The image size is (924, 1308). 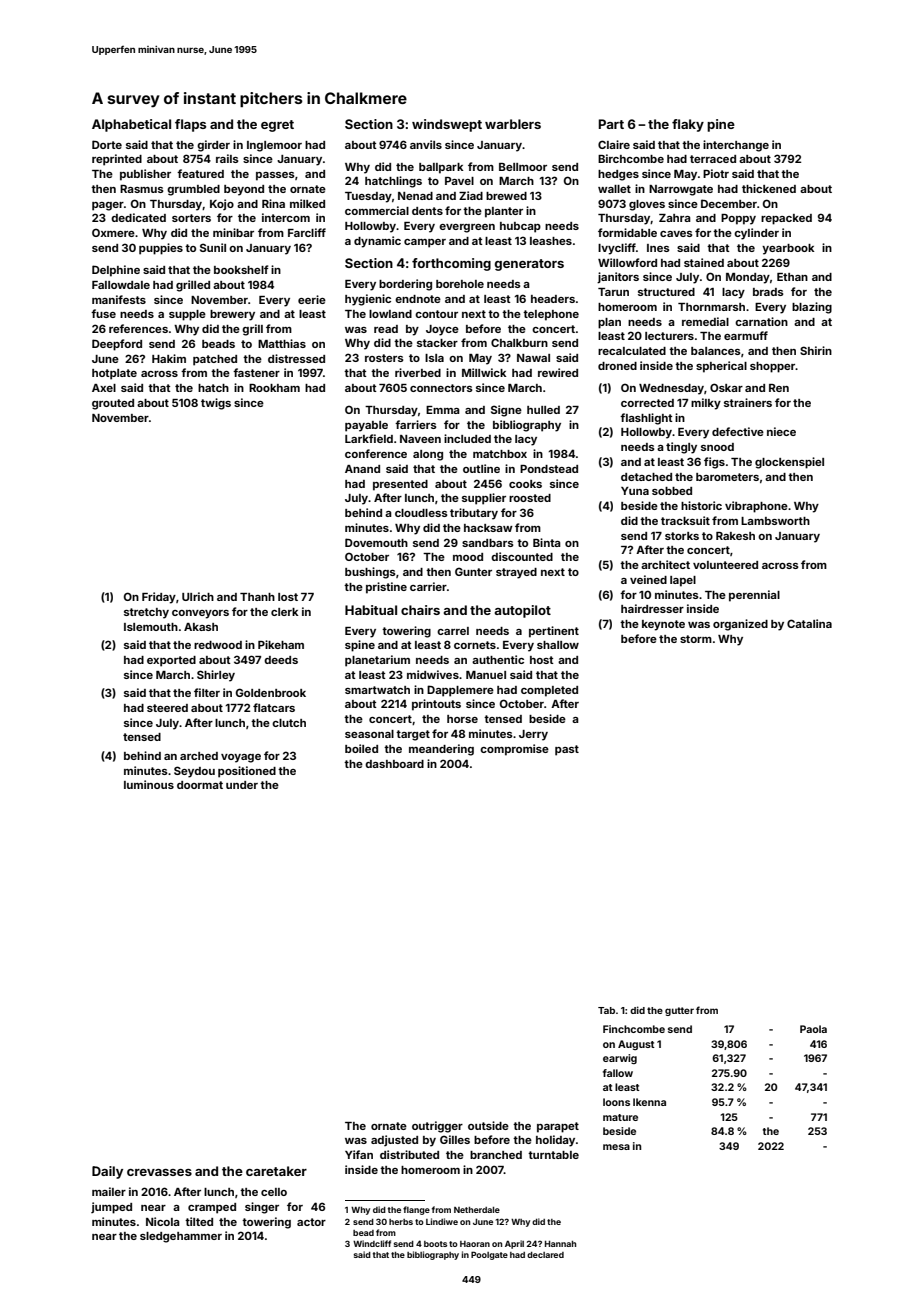 What do you see at coordinates (277, 126) in the screenshot?
I see `egret` at bounding box center [277, 126].
